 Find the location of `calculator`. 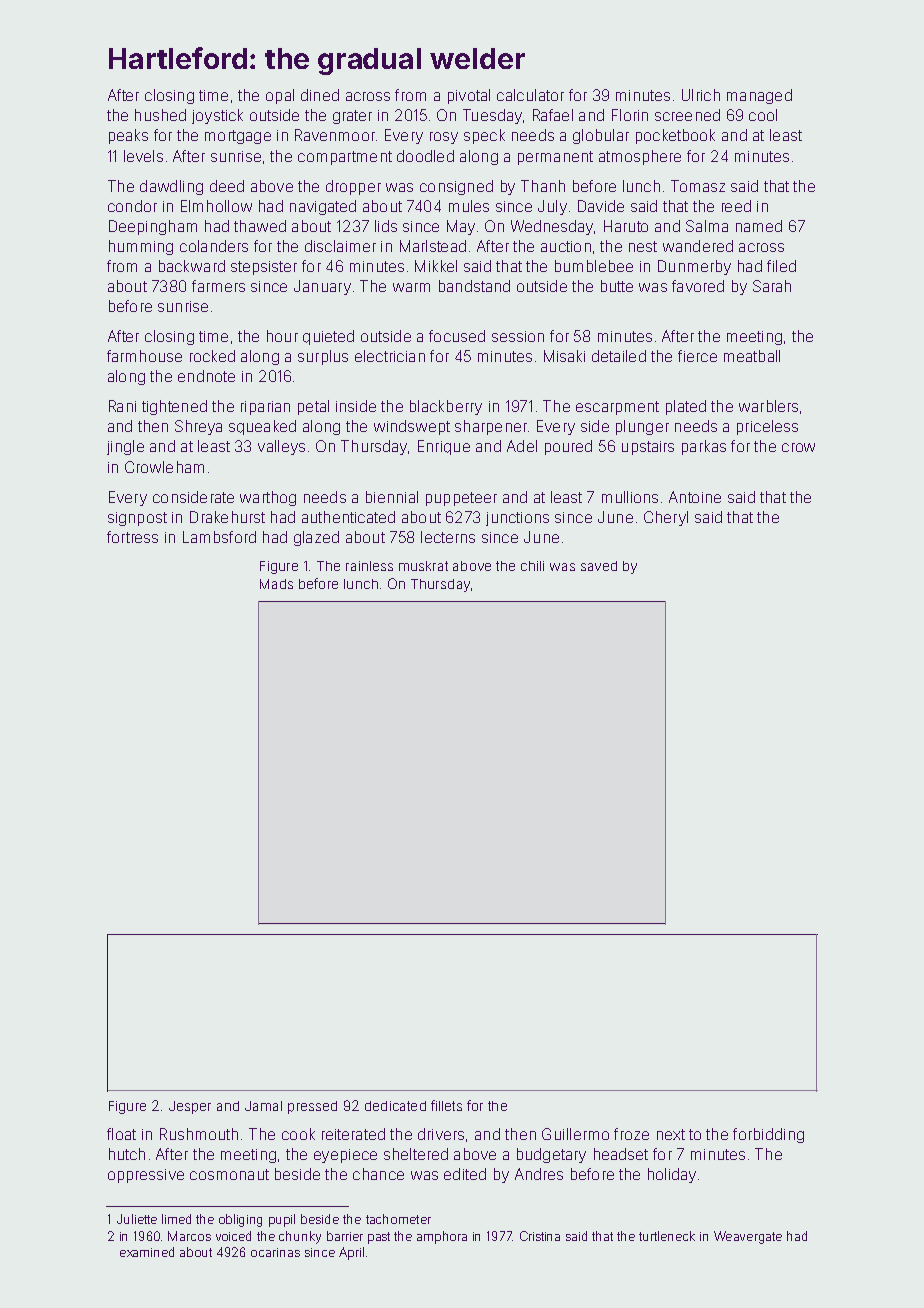

calculator is located at coordinates (530, 95).
